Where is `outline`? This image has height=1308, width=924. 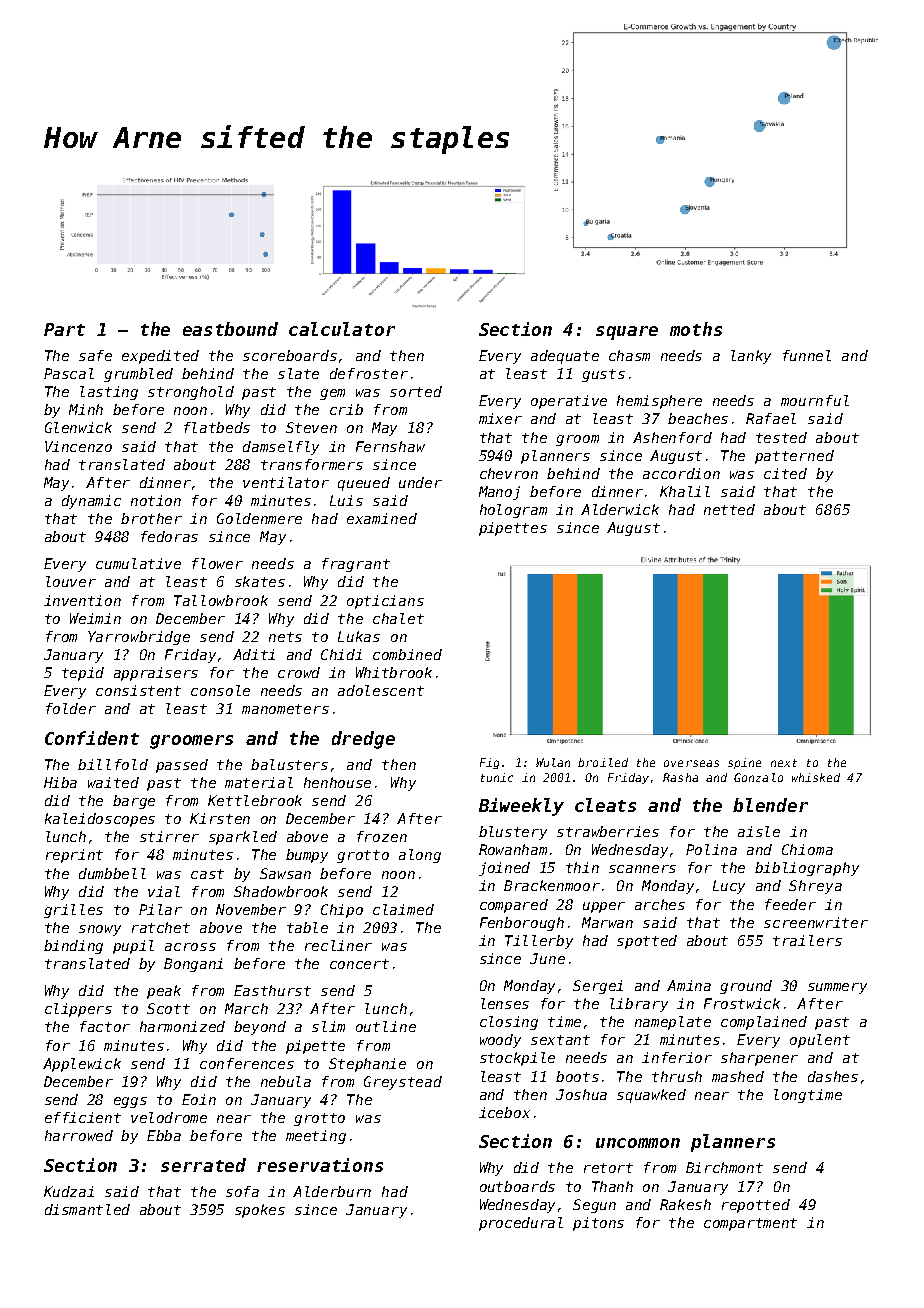 outline is located at coordinates (386, 1026).
